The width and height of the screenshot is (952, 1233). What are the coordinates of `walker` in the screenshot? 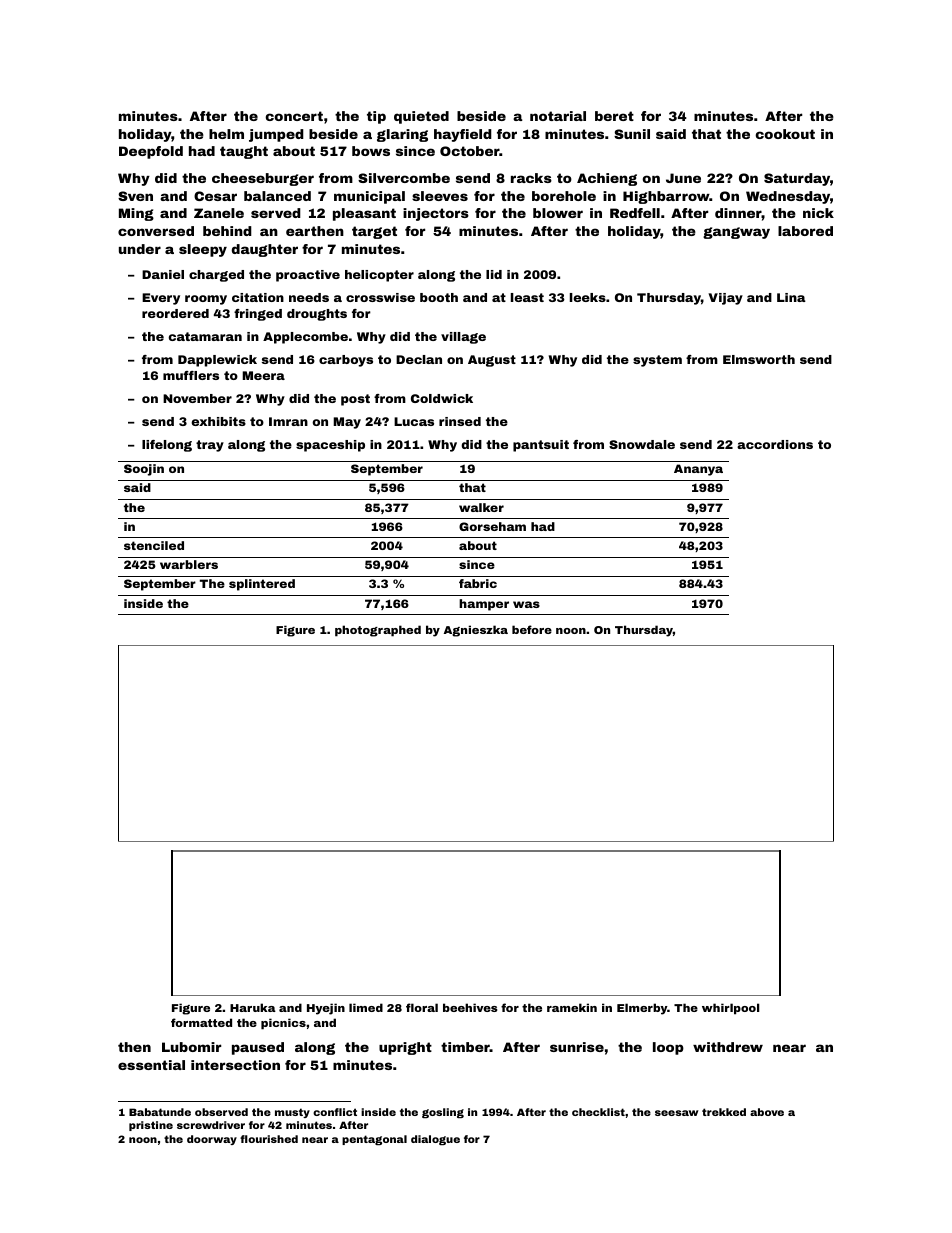 It's located at (481, 507).
